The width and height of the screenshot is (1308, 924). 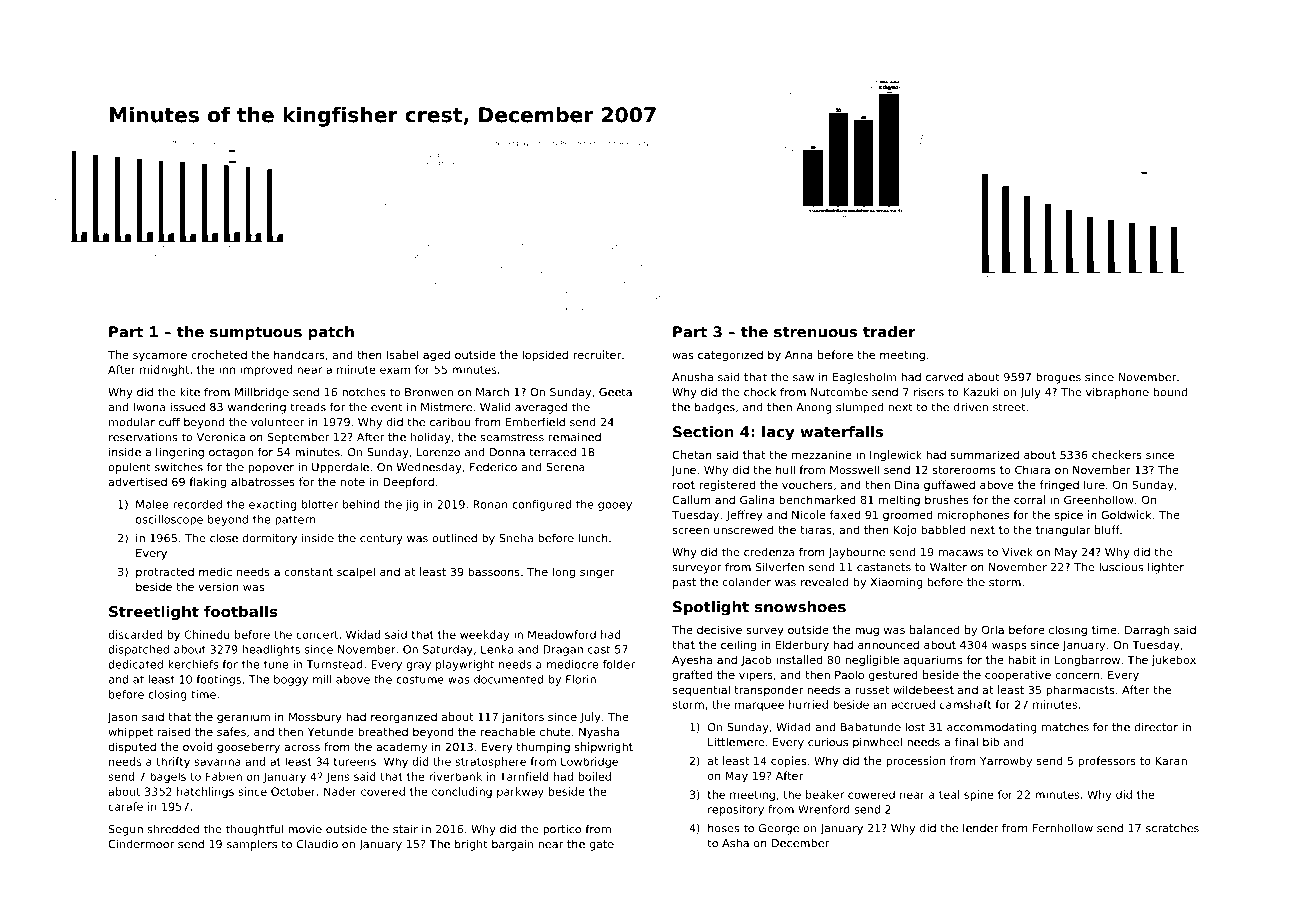 I want to click on sumptuous, so click(x=256, y=334).
